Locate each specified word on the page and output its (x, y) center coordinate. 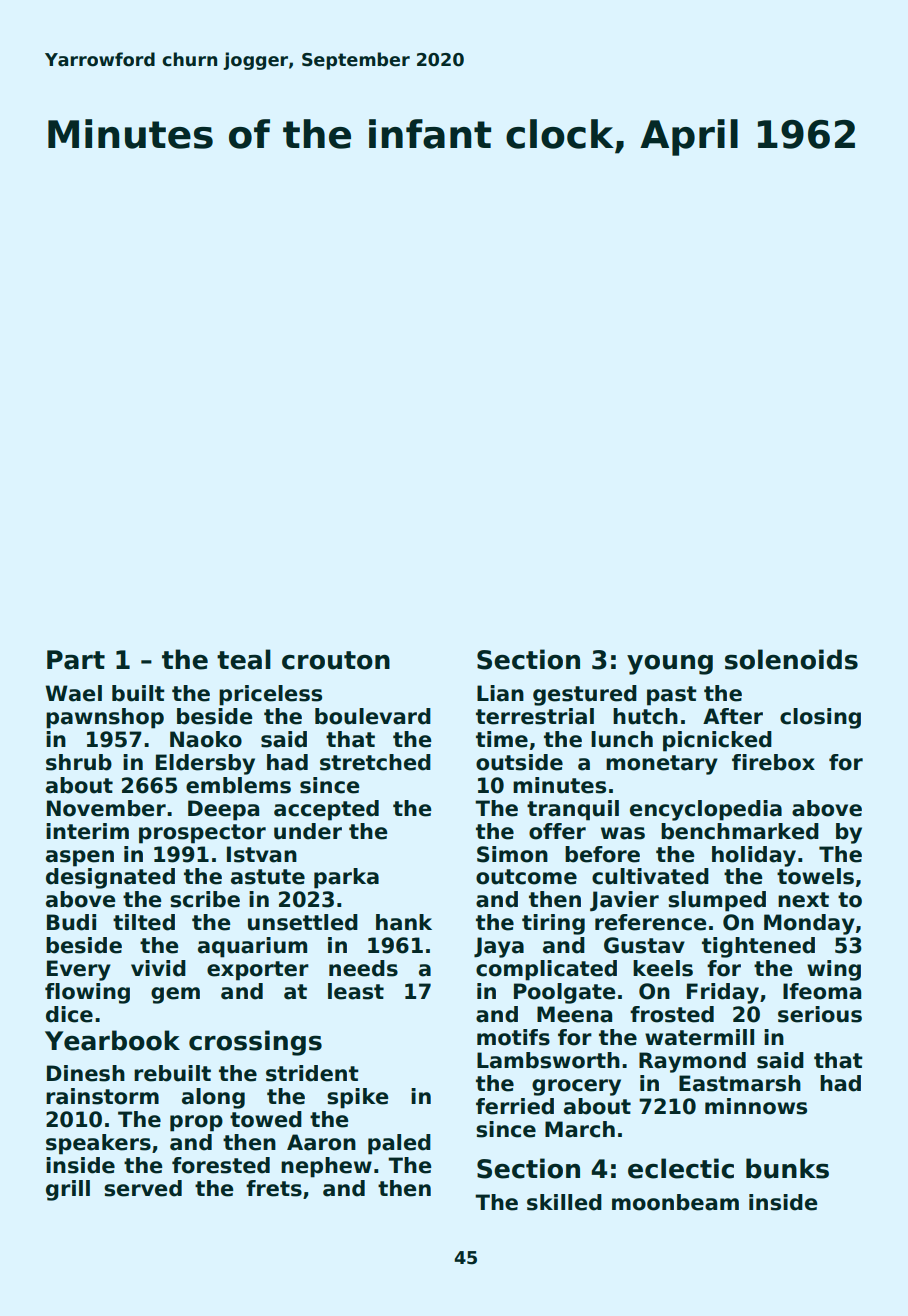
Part (76, 660)
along (213, 1098)
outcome (526, 877)
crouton (336, 660)
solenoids (791, 659)
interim (87, 831)
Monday (809, 924)
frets (274, 1188)
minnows (756, 1106)
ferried (515, 1106)
